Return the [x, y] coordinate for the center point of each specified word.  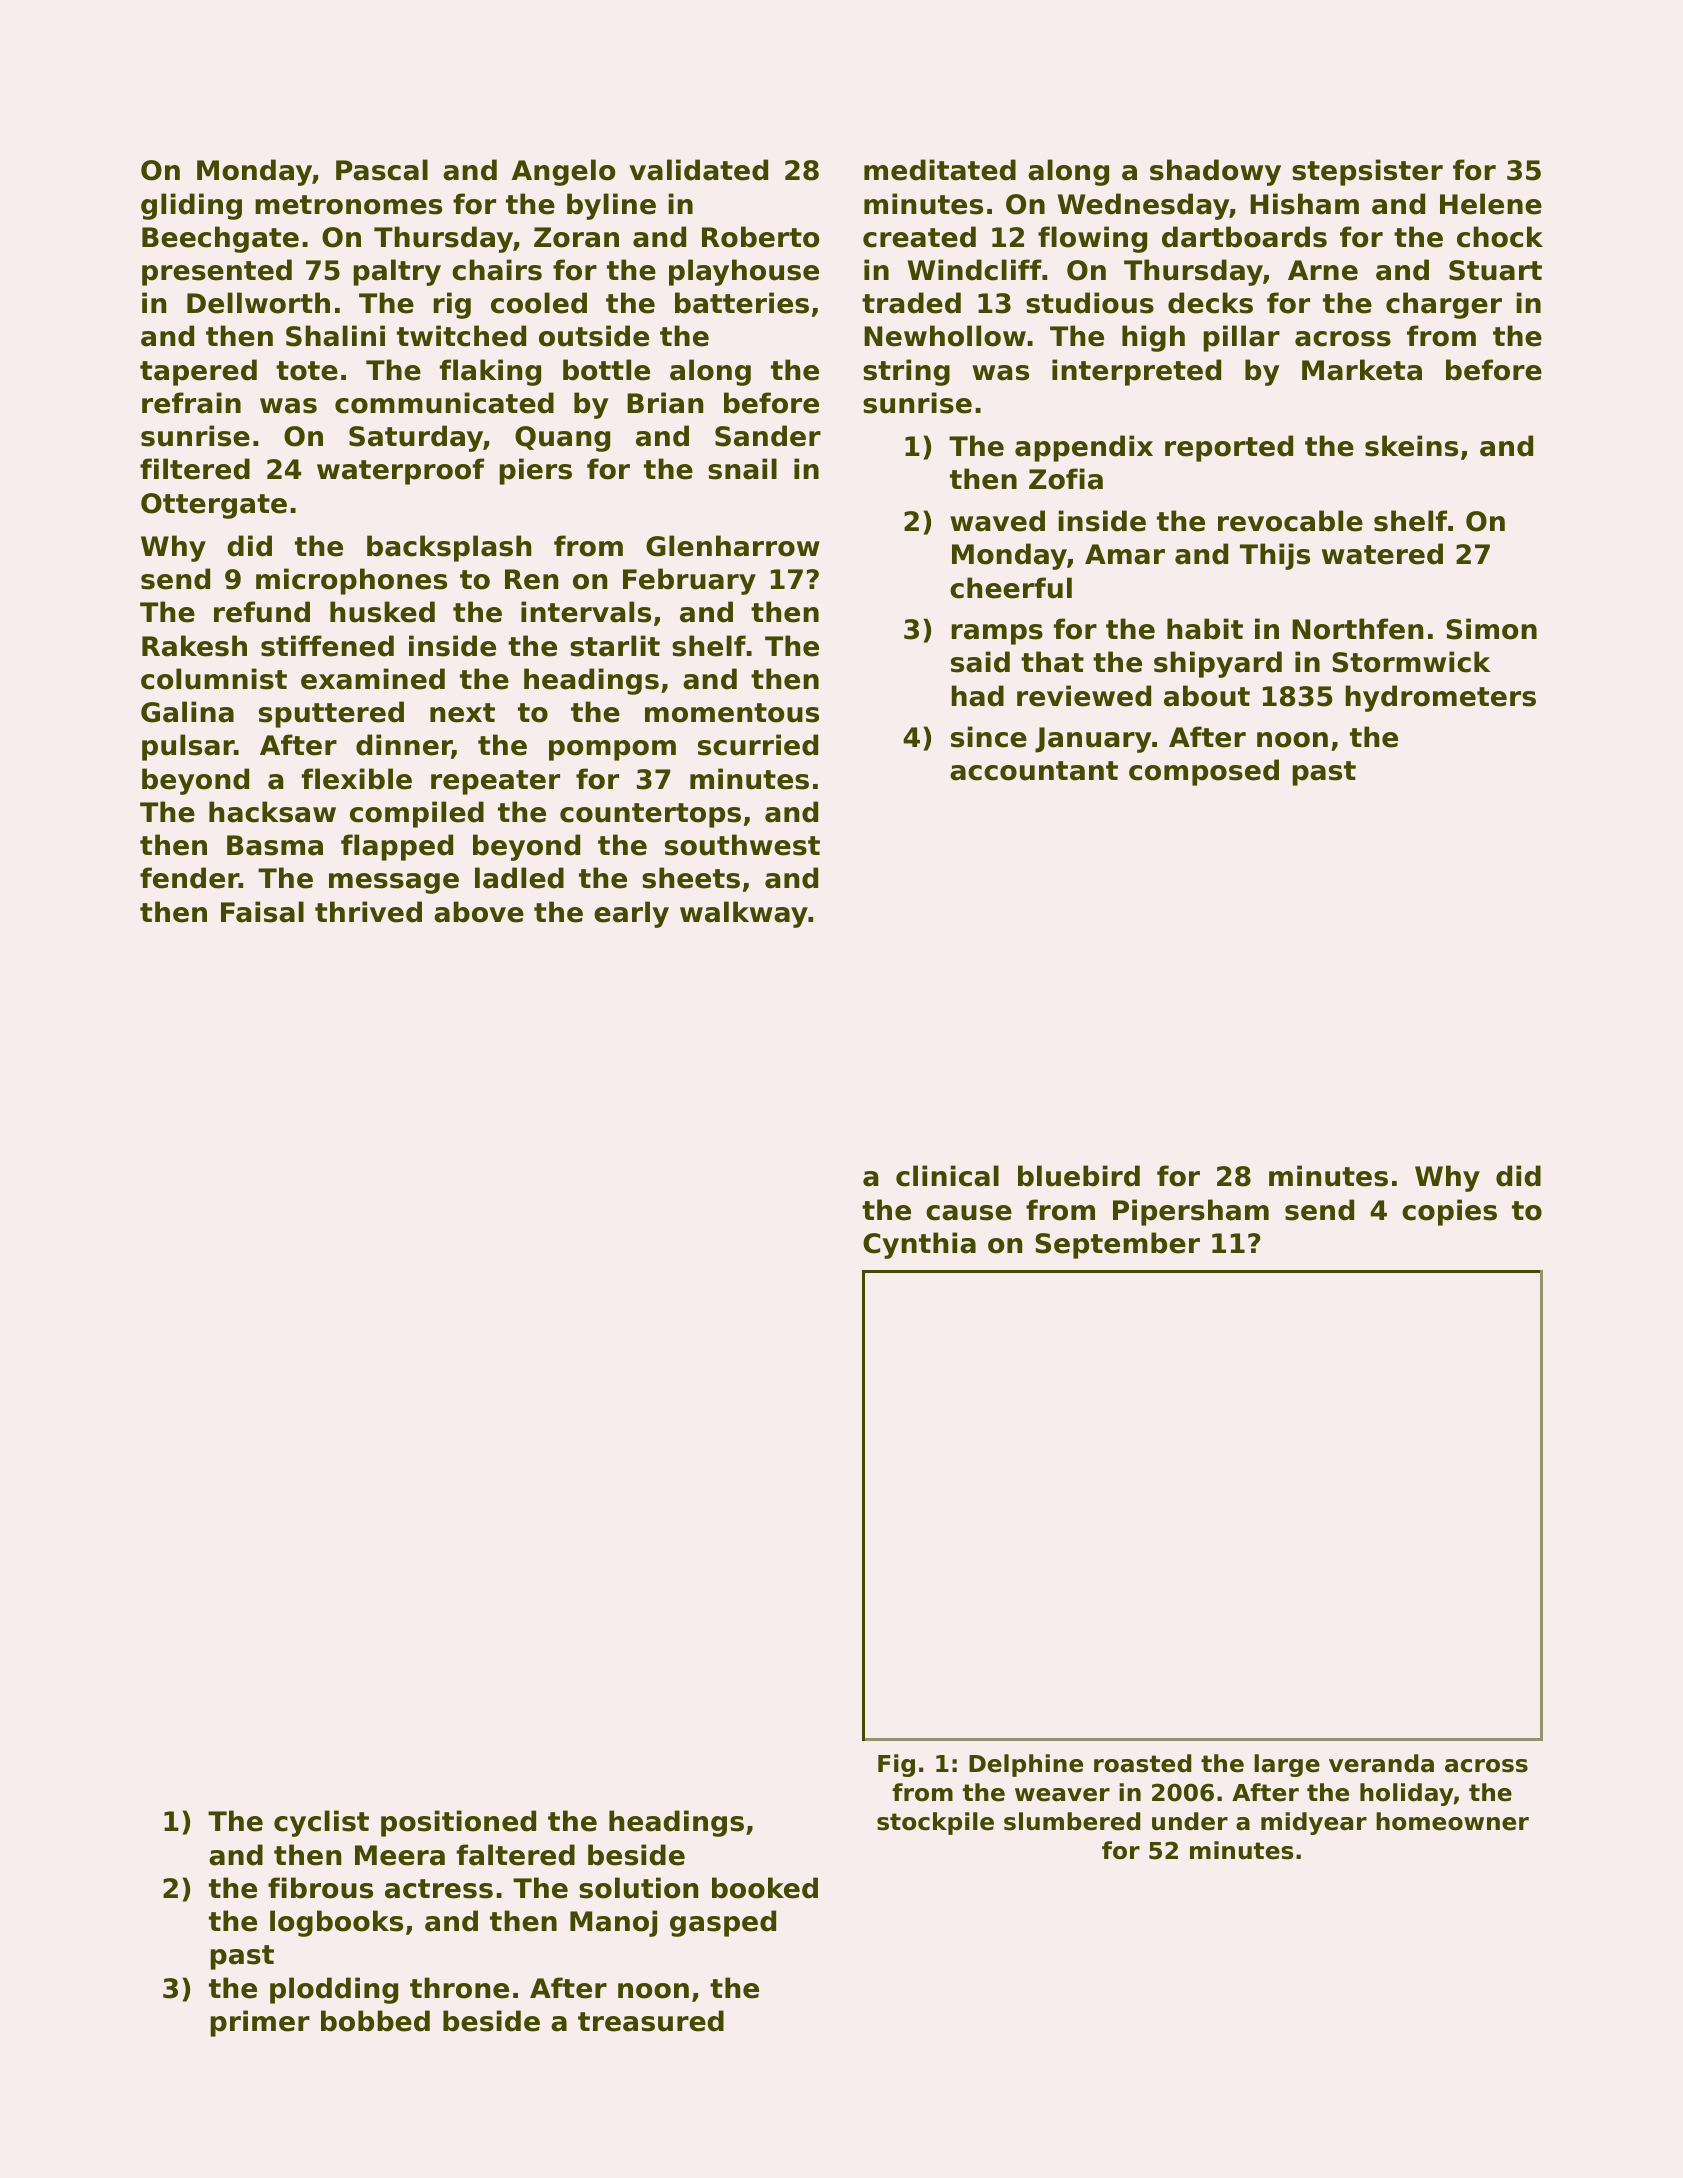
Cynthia [919, 1245]
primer [260, 2023]
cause [969, 1213]
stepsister [1367, 172]
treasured [651, 2021]
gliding [191, 206]
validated [698, 170]
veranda [1381, 1763]
